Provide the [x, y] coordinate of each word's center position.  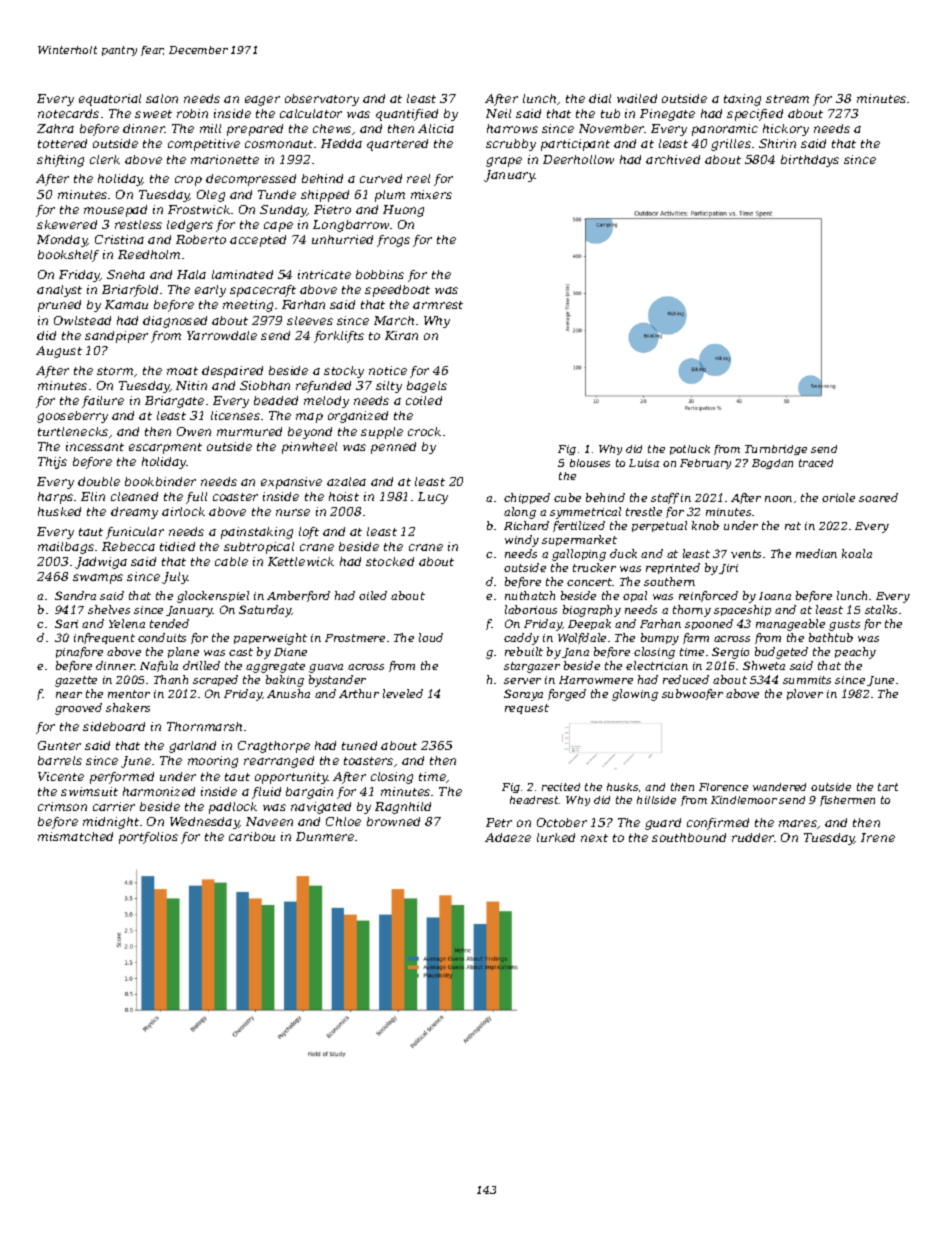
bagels [427, 387]
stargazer [532, 667]
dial [600, 98]
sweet [153, 114]
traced [816, 463]
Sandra [75, 595]
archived [673, 159]
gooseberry [72, 417]
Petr [499, 822]
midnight [111, 823]
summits [807, 680]
